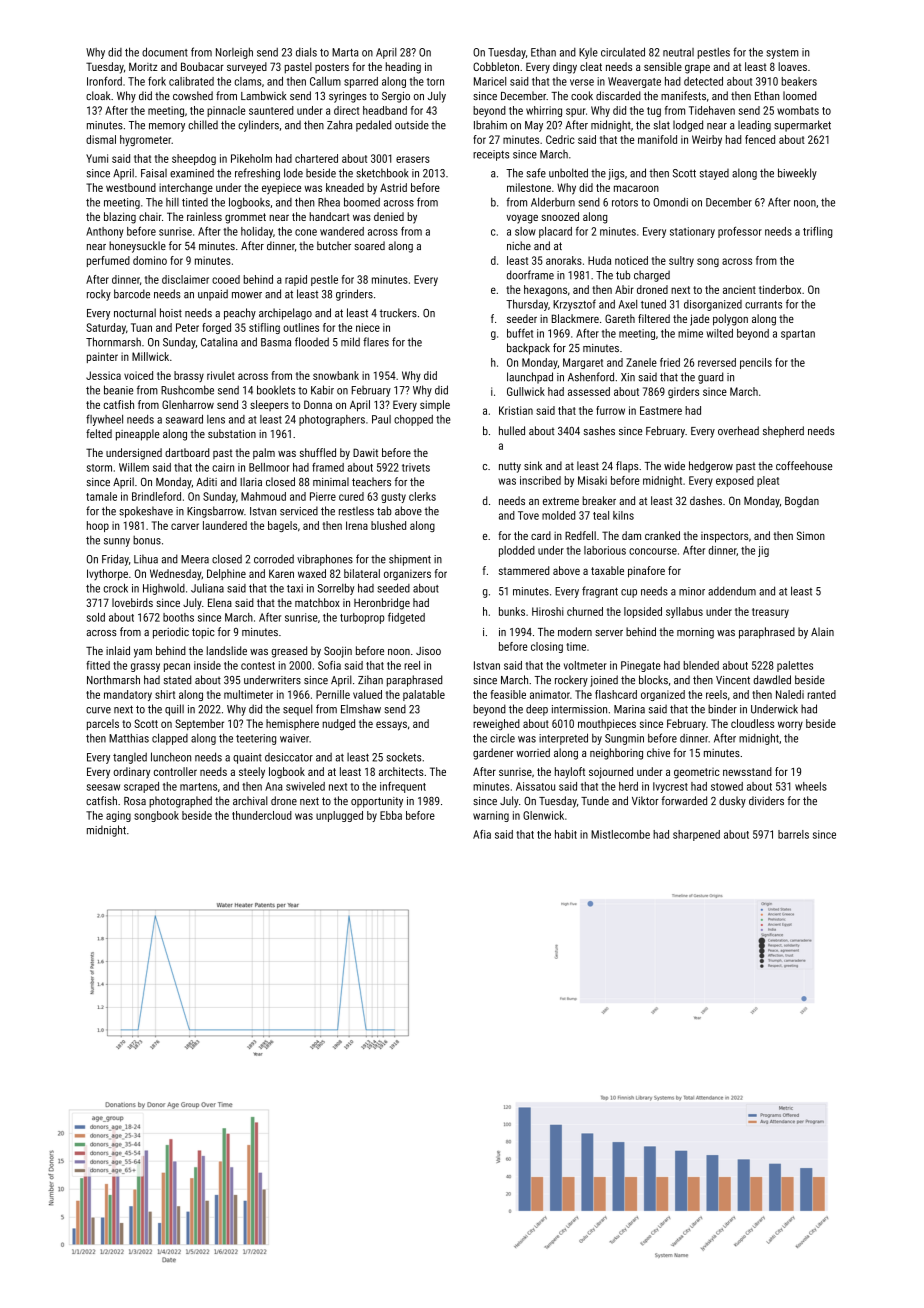 The height and width of the screenshot is (1308, 924). What do you see at coordinates (165, 52) in the screenshot?
I see `document` at bounding box center [165, 52].
